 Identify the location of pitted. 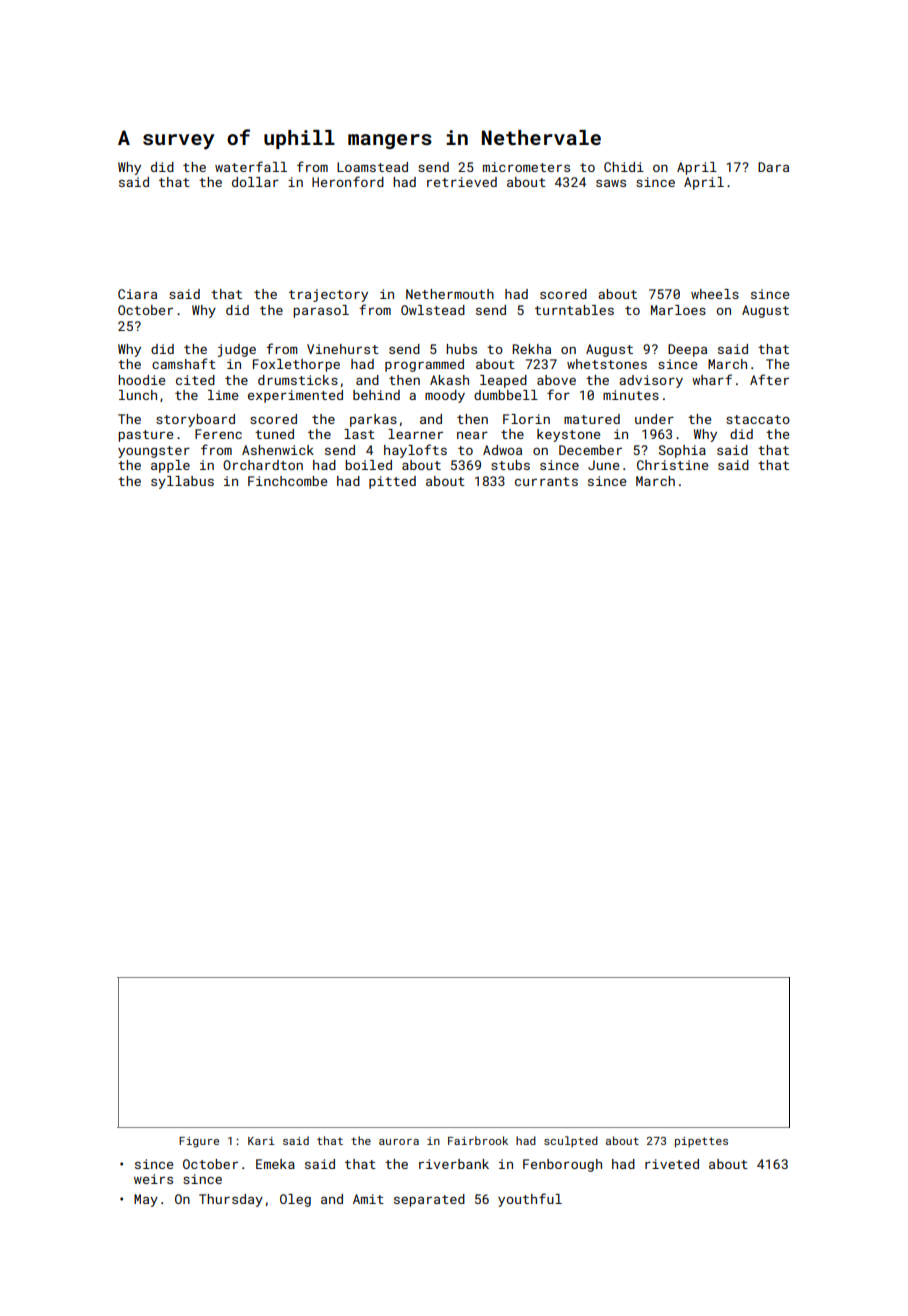
(392, 482).
